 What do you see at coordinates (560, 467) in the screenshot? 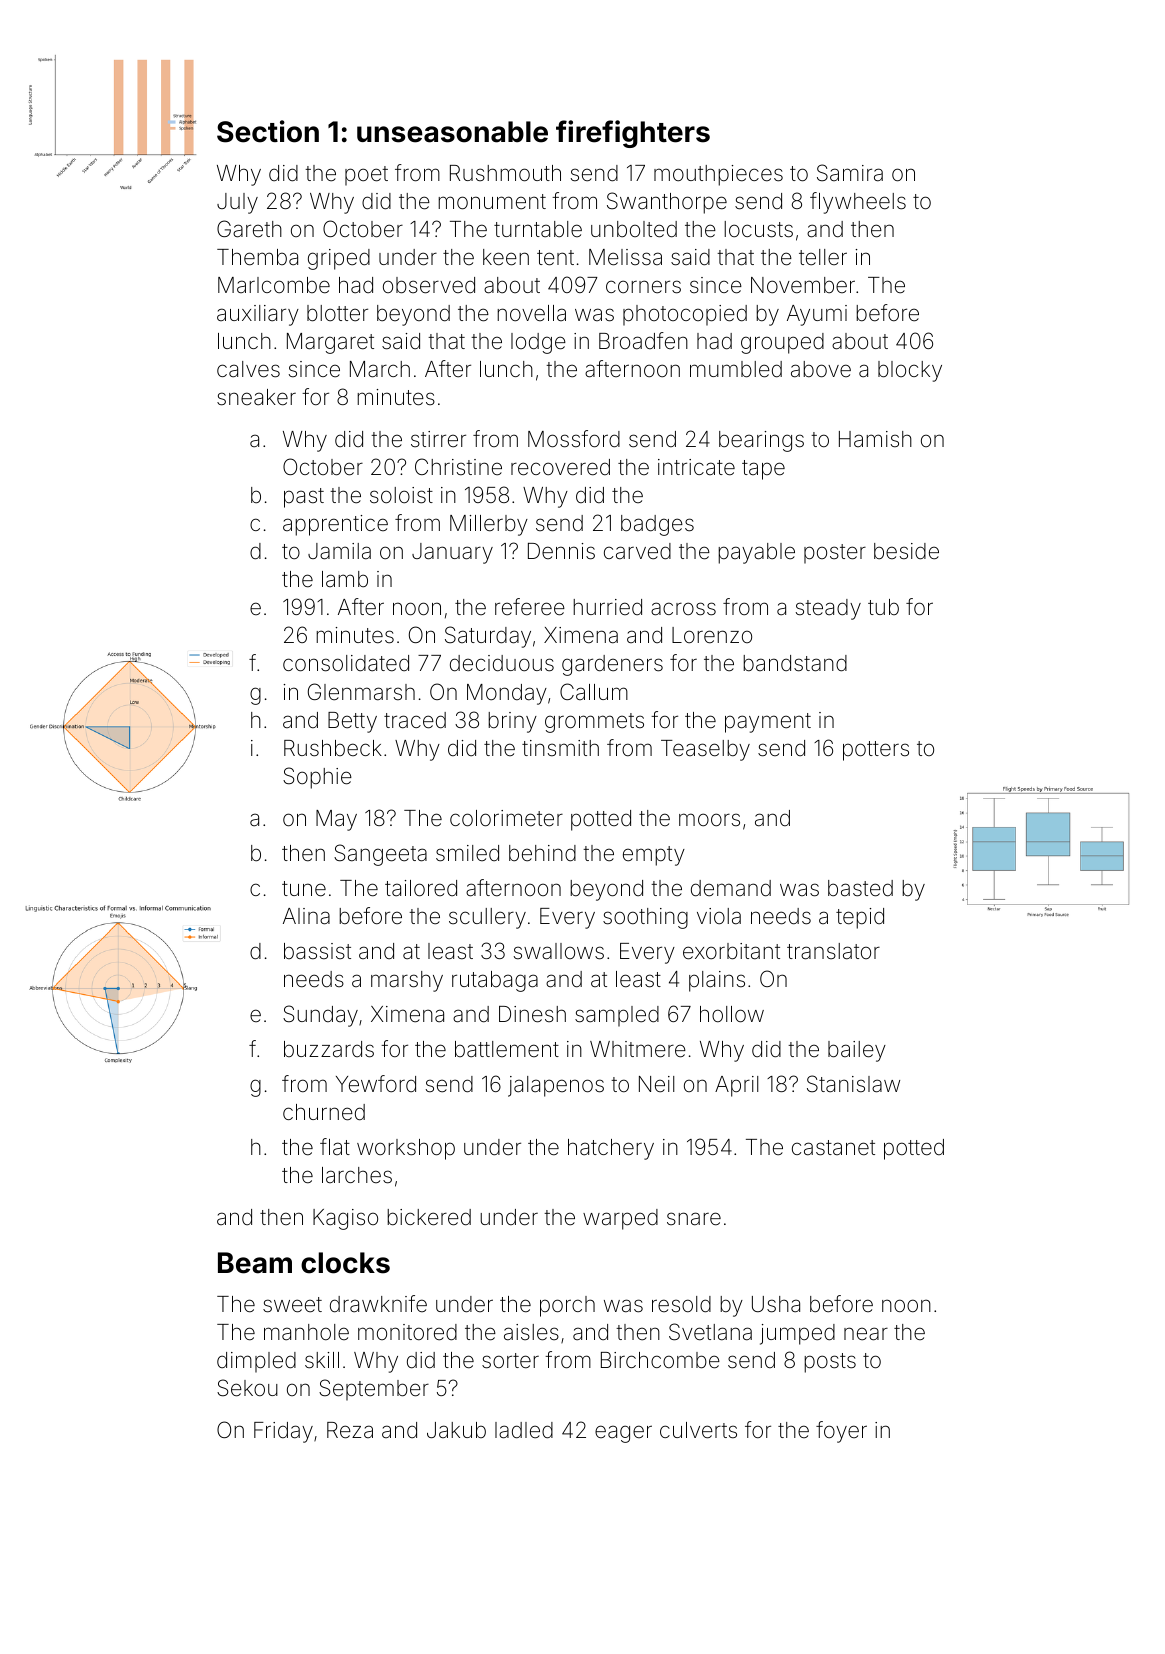
I see `recovered` at bounding box center [560, 467].
